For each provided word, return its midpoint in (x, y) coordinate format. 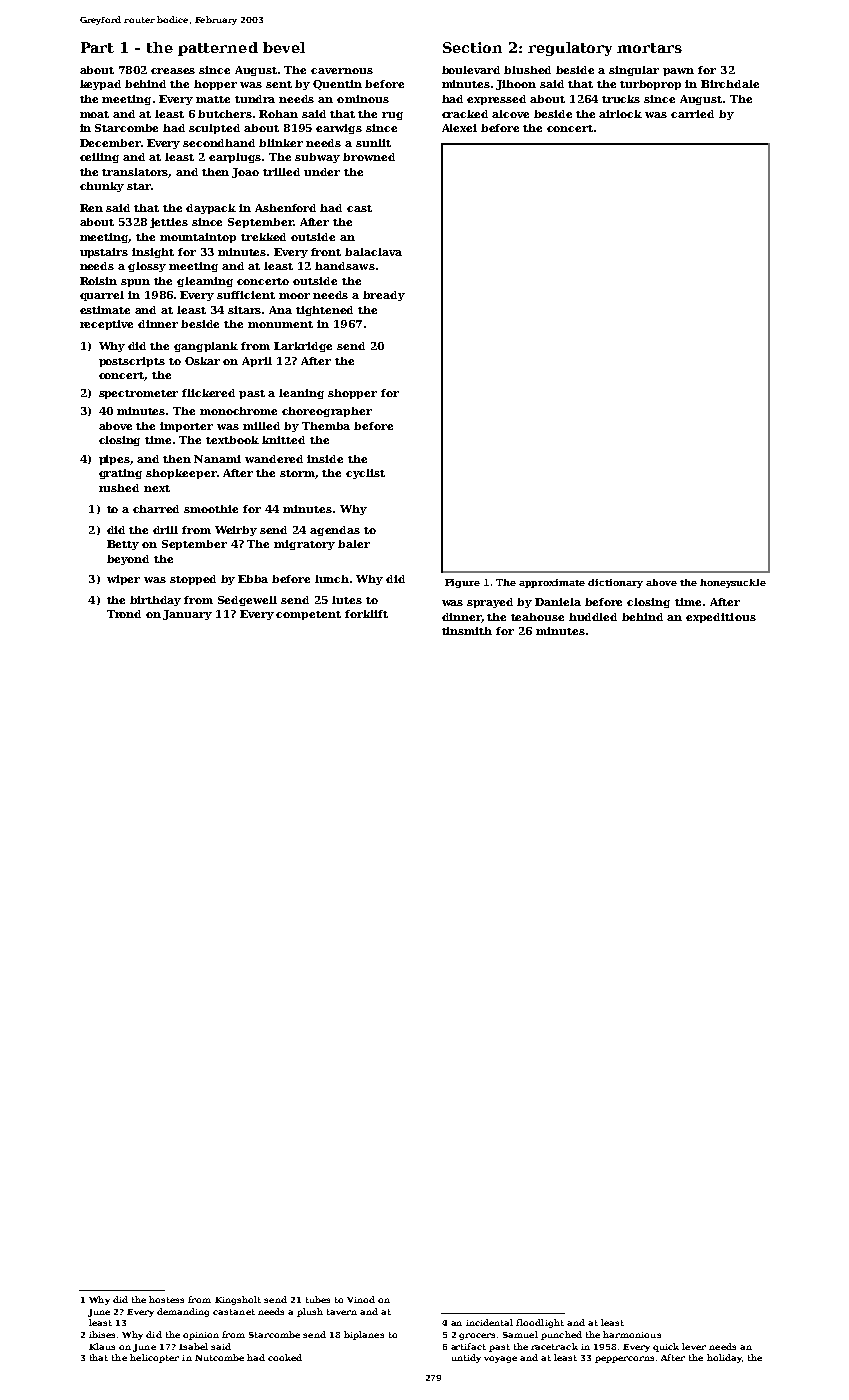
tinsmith (467, 631)
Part (97, 47)
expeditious (721, 618)
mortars (649, 48)
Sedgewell (247, 601)
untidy (466, 1358)
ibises (102, 1334)
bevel (284, 47)
